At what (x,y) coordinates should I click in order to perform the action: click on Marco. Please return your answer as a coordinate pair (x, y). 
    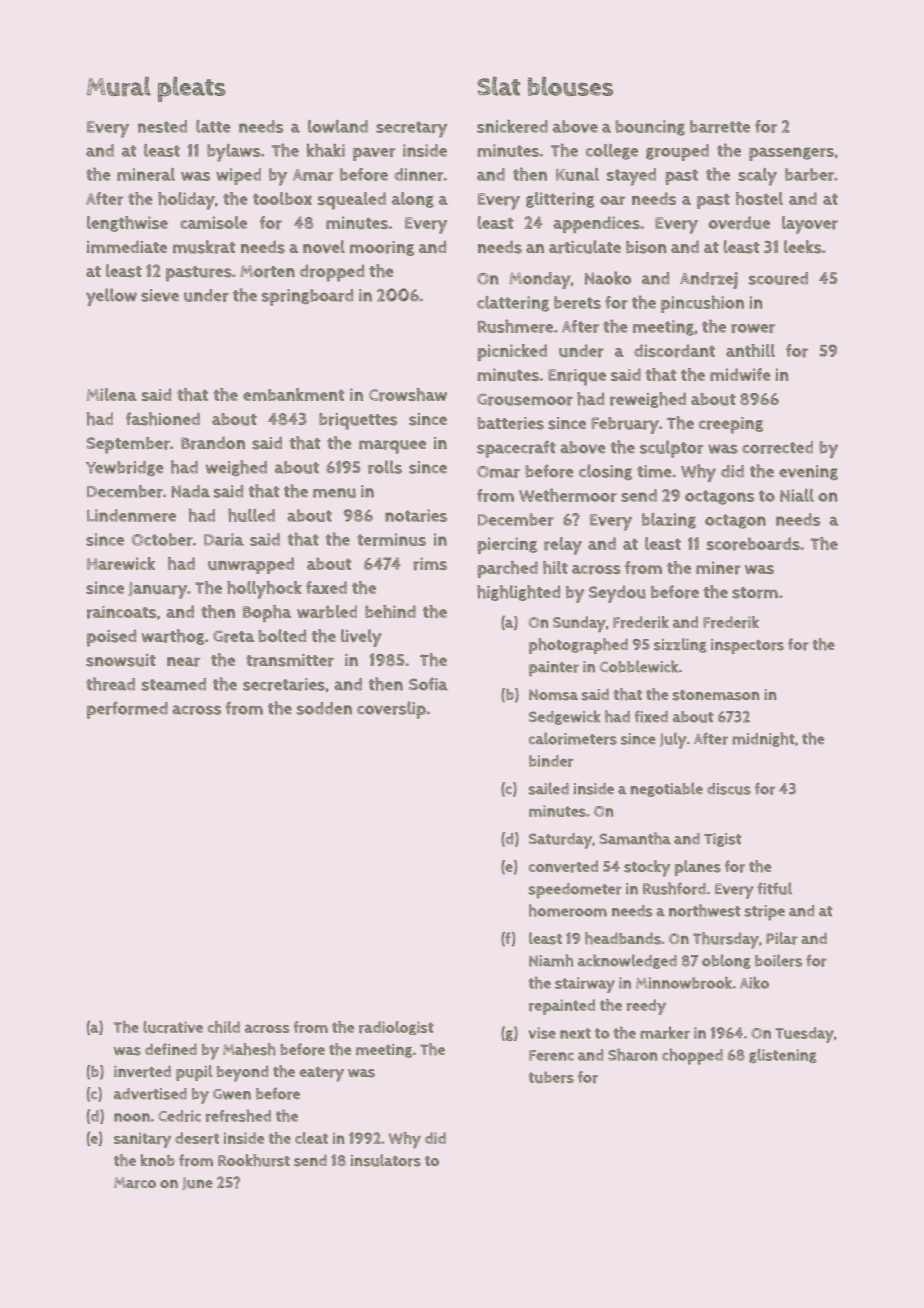
    Looking at the image, I should click on (135, 1183).
